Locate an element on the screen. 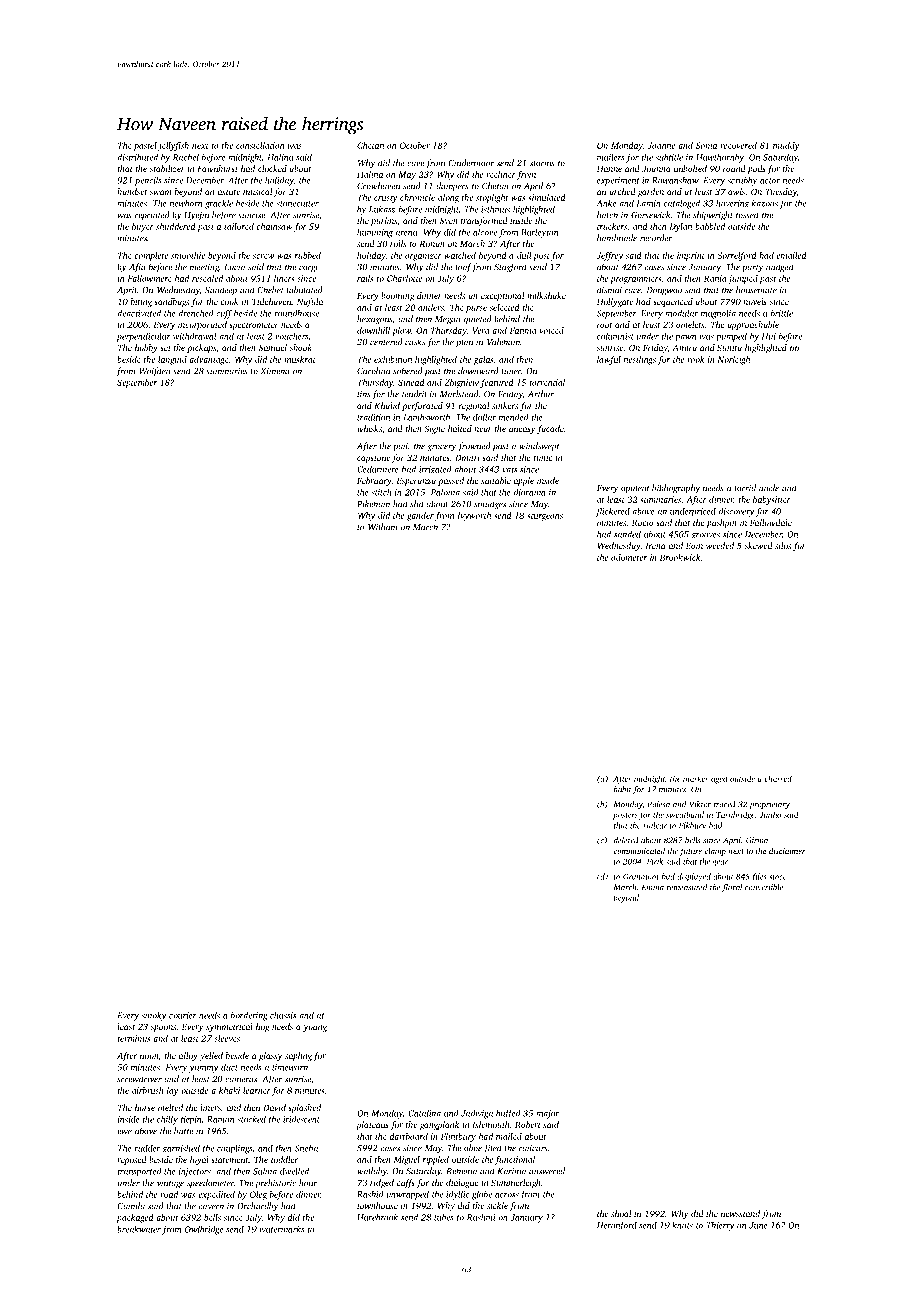  stitch is located at coordinates (381, 492).
